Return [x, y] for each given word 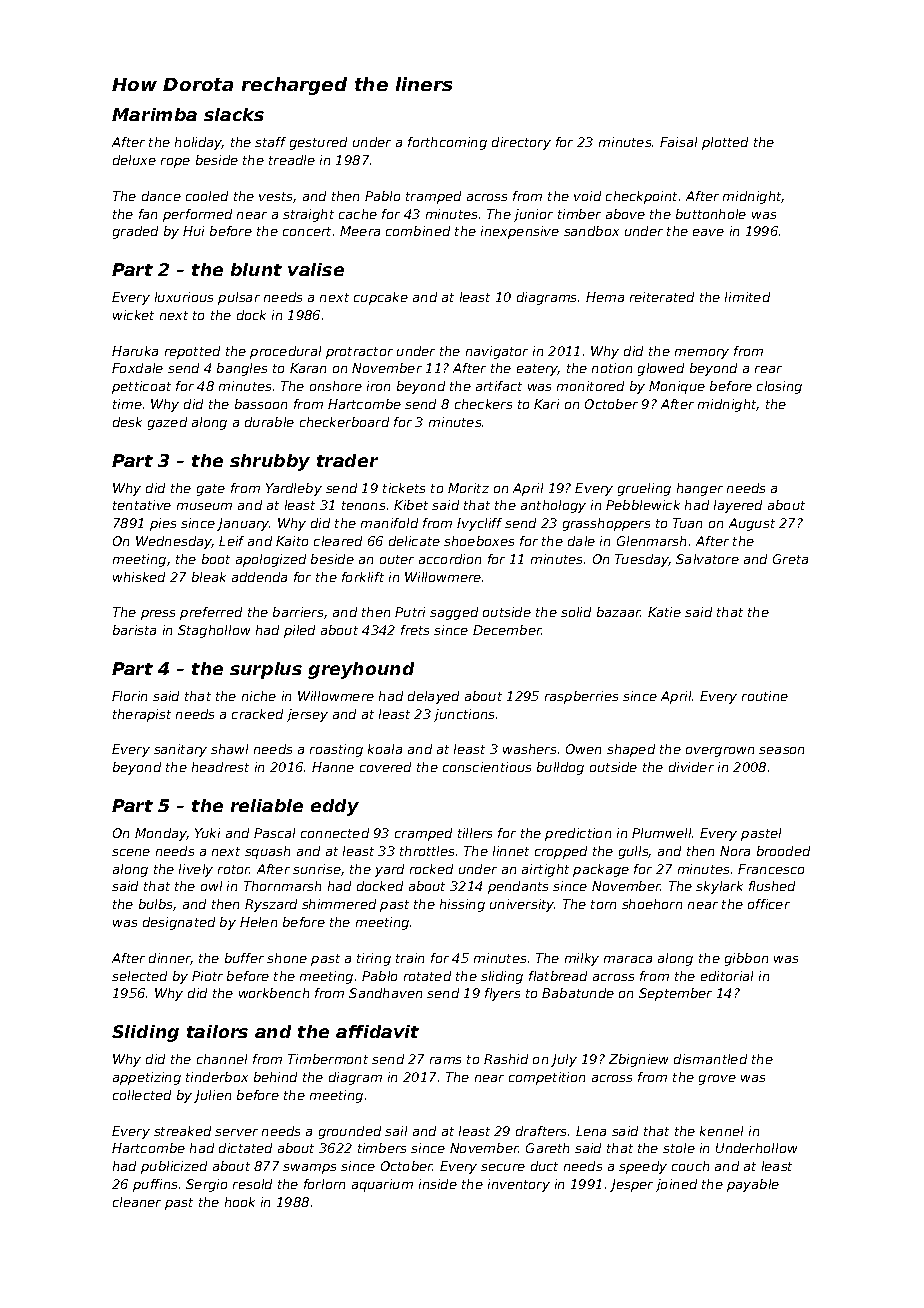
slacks [234, 114]
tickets [404, 488]
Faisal [678, 142]
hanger [700, 489]
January [243, 524]
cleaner [137, 1202]
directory [521, 143]
